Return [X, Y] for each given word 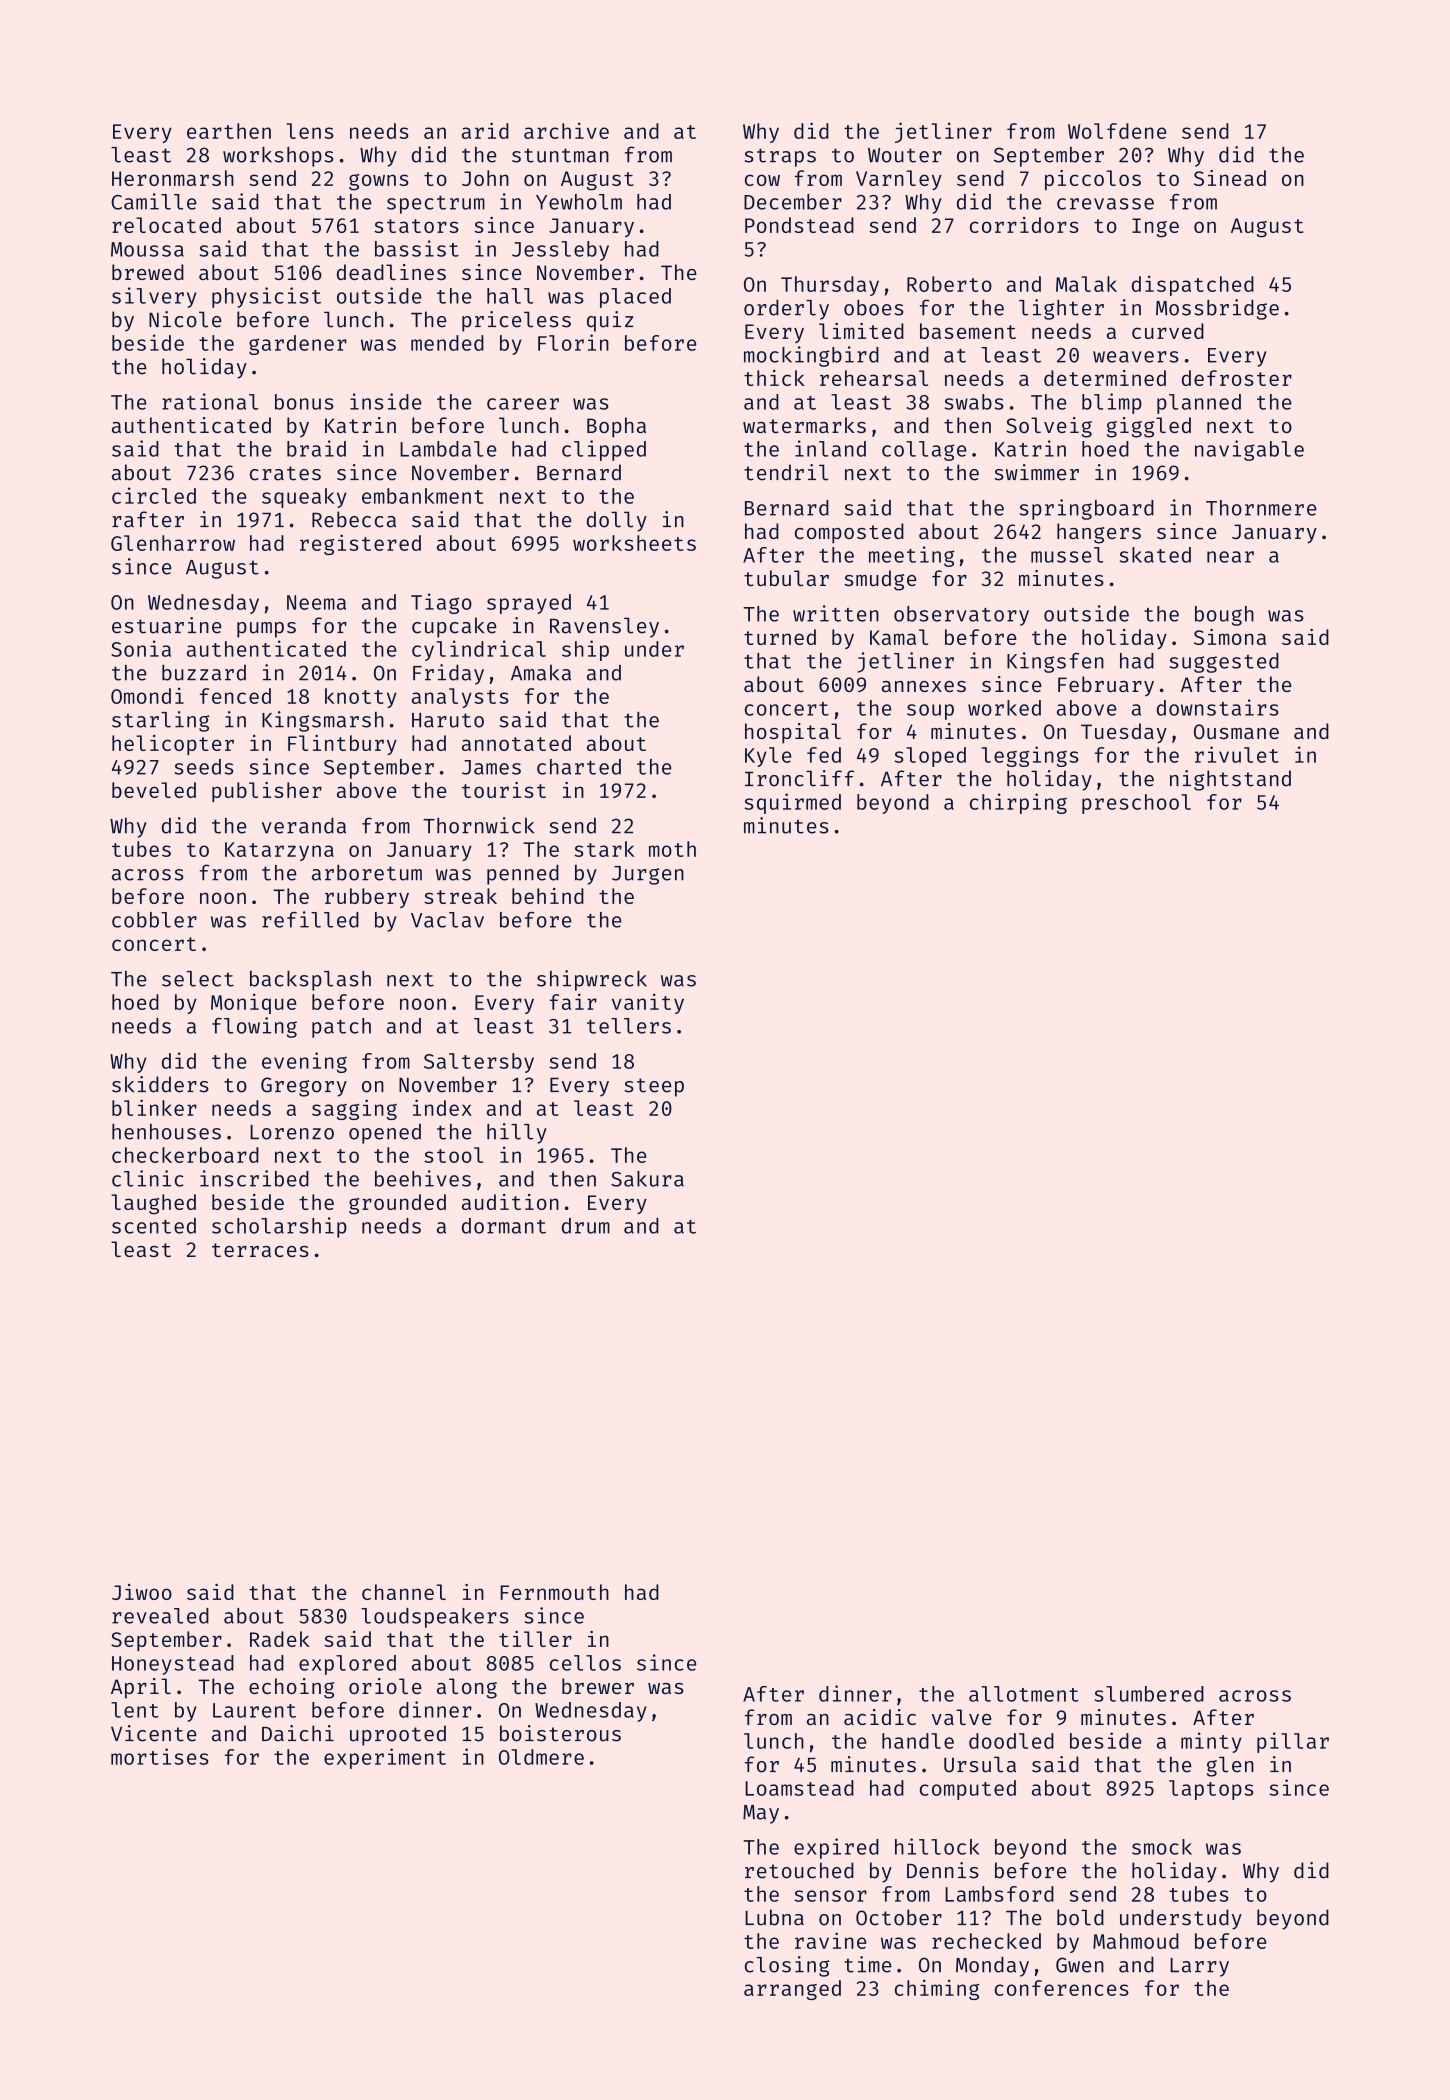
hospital [793, 733]
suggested [1224, 663]
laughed [153, 1204]
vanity [648, 1003]
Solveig [1049, 427]
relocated [166, 225]
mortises [160, 1756]
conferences [1062, 1988]
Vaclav [447, 920]
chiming [937, 1989]
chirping [1018, 803]
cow [762, 180]
